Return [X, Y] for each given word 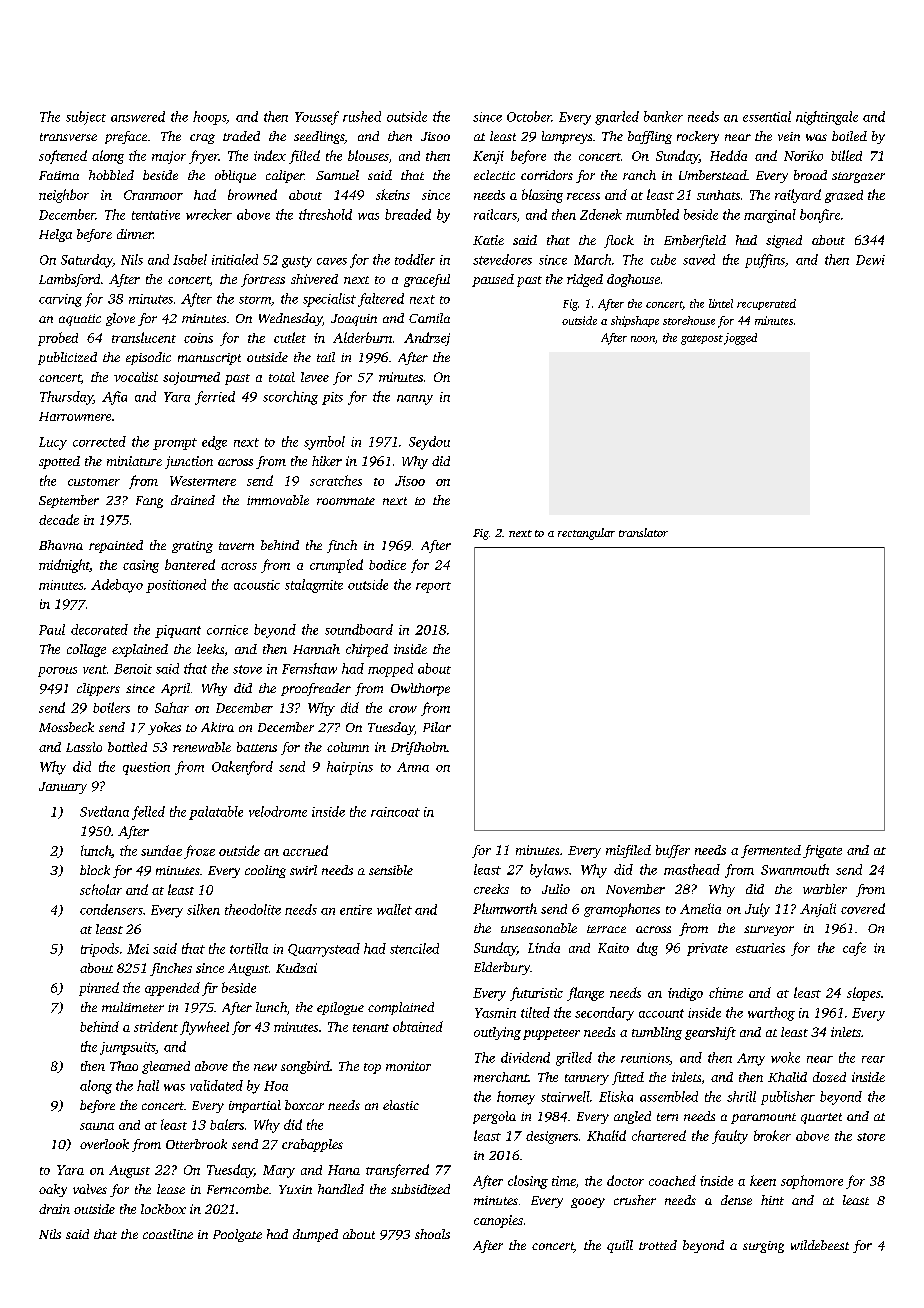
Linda [544, 947]
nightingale [827, 118]
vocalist [136, 377]
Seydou [429, 443]
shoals [432, 1234]
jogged [740, 339]
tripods [100, 950]
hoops [209, 118]
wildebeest [820, 1245]
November [635, 889]
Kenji [488, 157]
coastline [168, 1234]
